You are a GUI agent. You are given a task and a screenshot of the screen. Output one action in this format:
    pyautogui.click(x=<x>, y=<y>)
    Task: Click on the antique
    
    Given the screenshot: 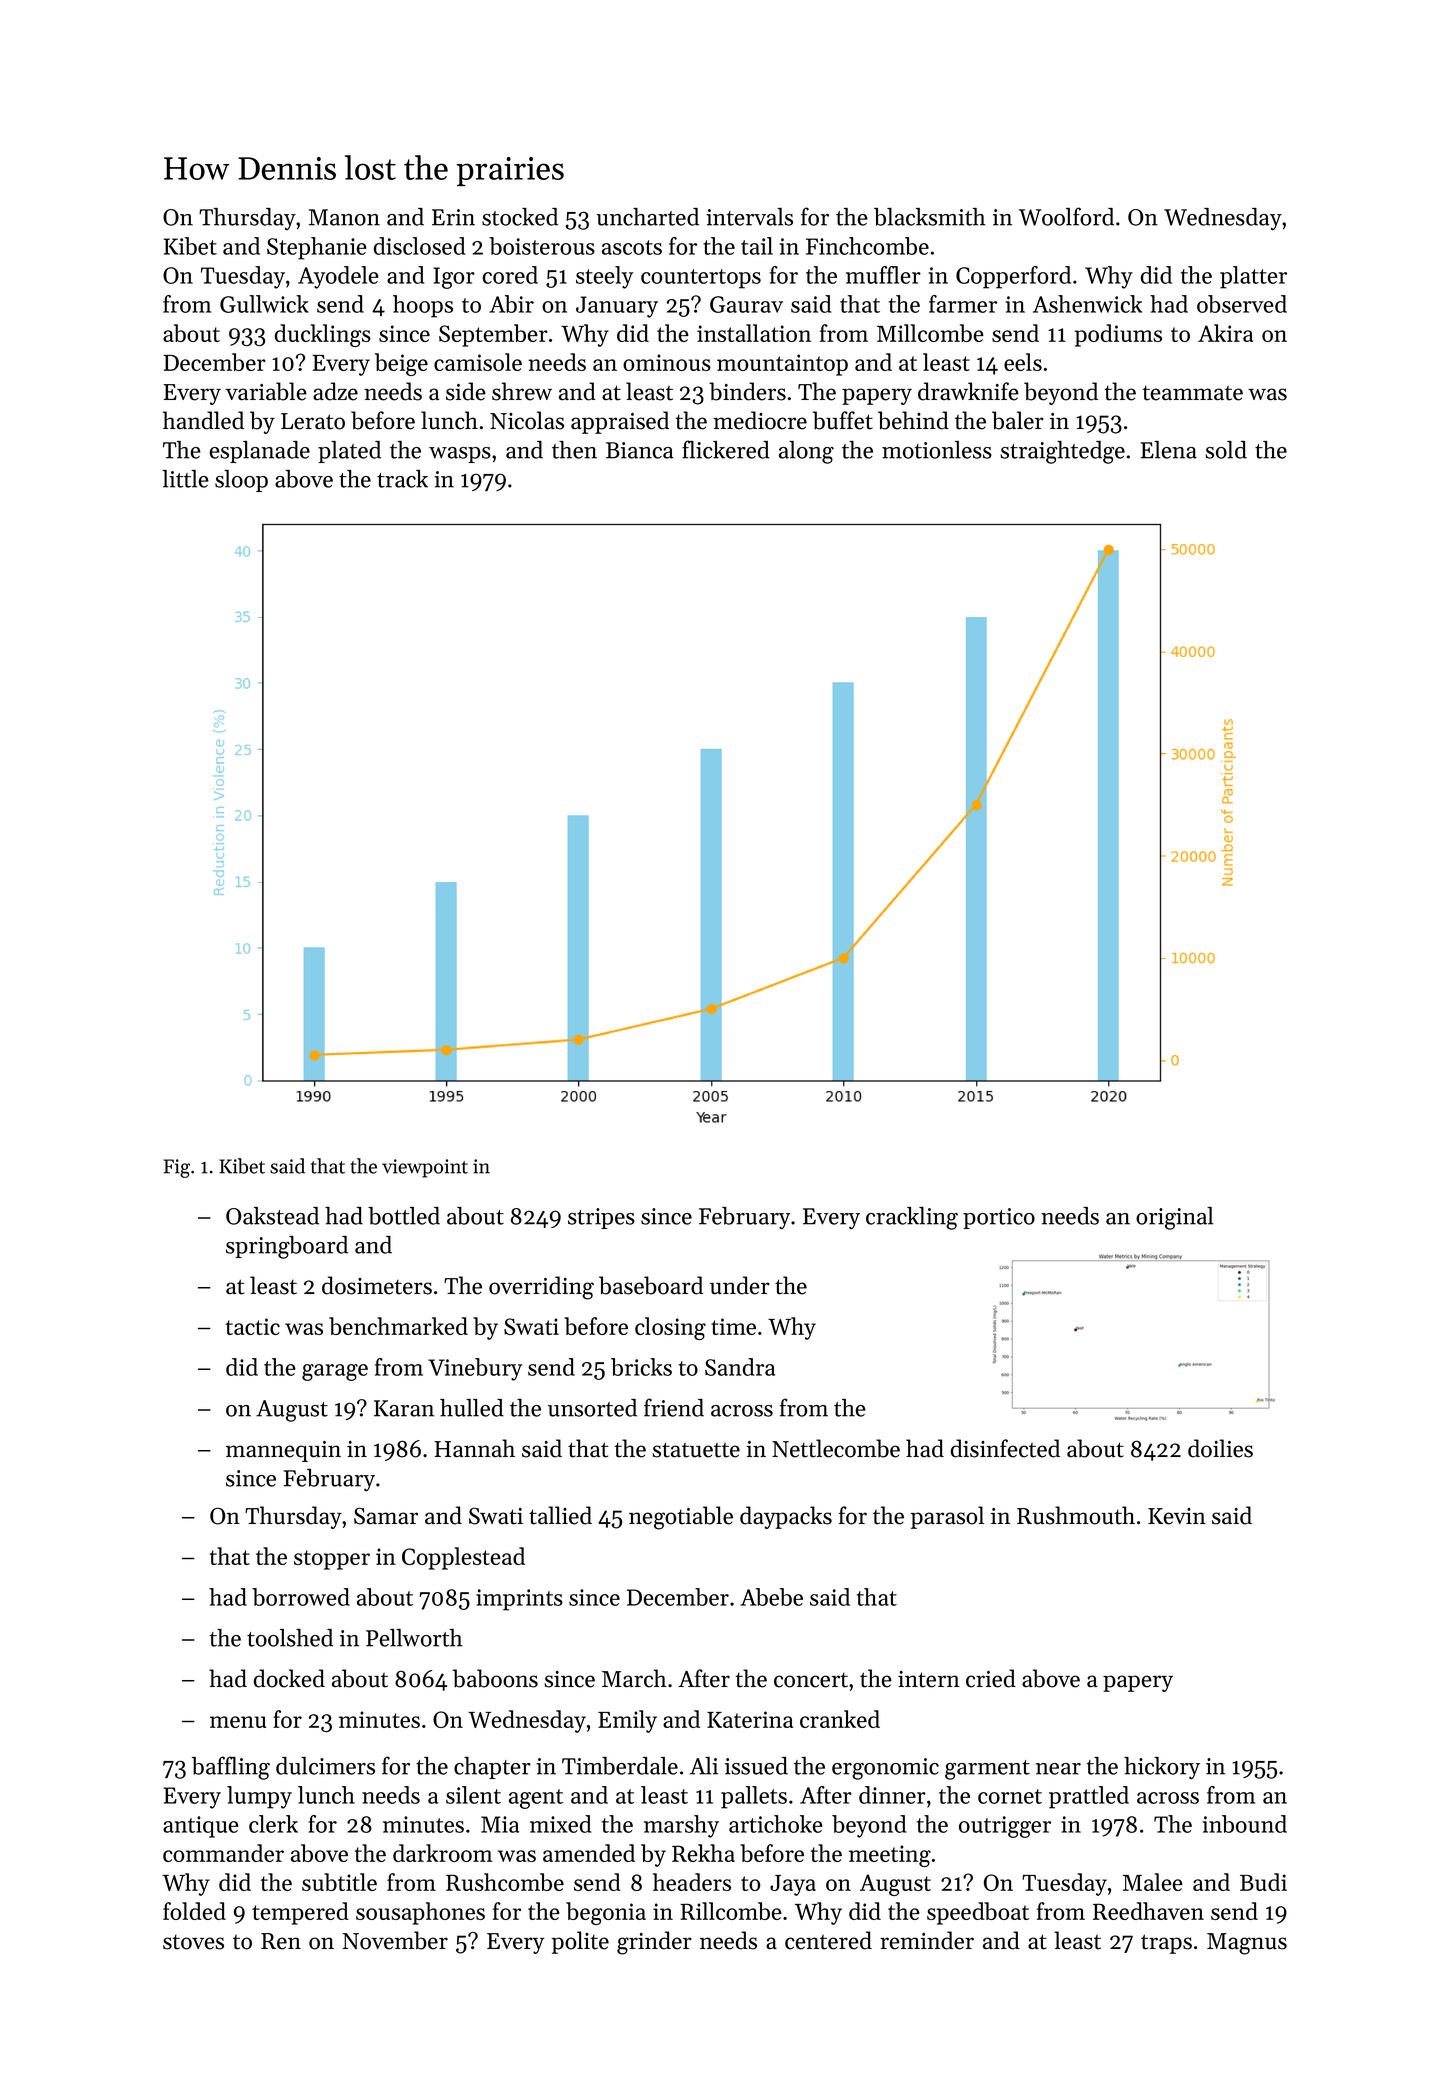 What is the action you would take?
    pyautogui.click(x=201, y=1827)
